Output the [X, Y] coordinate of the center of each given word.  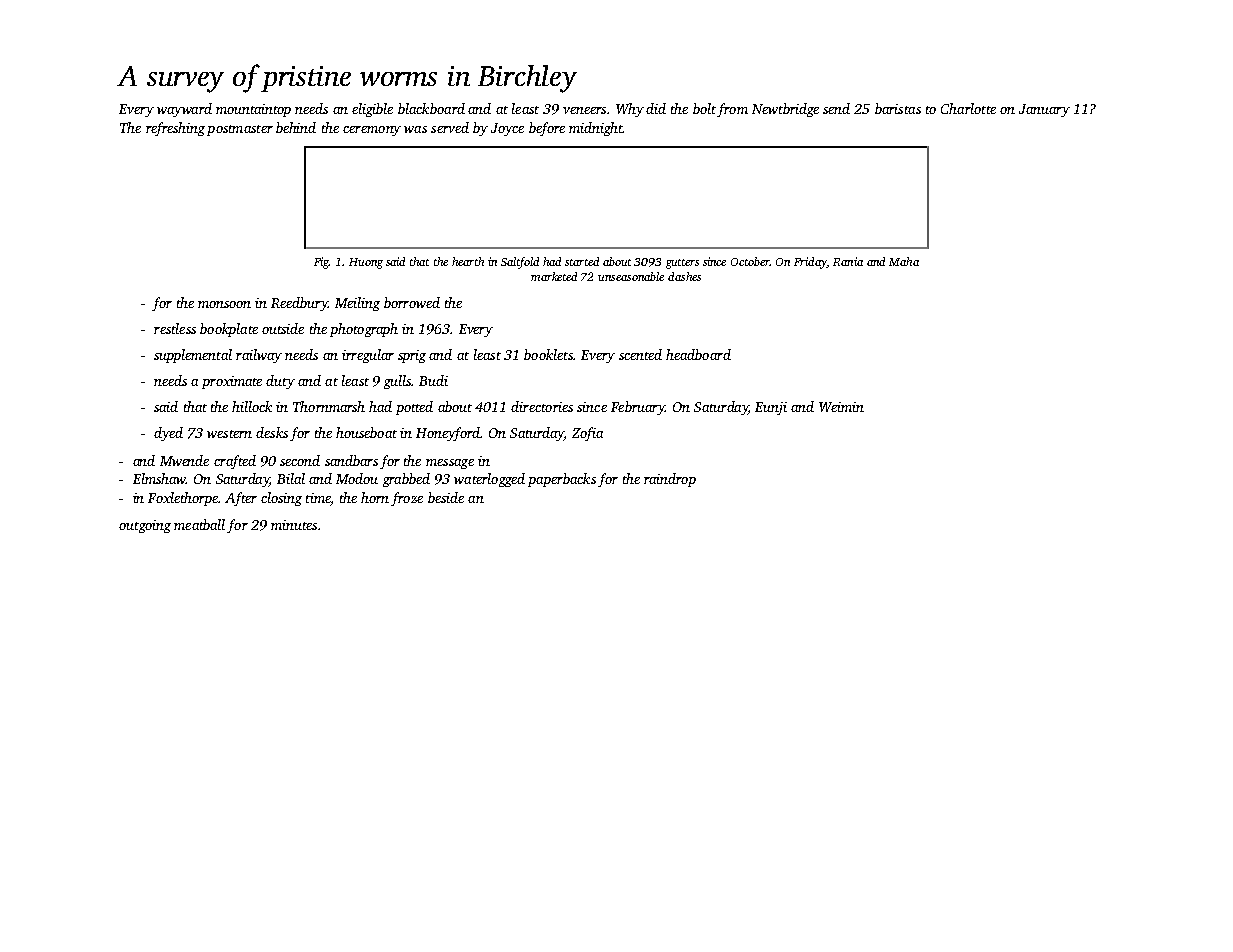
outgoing [145, 526]
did [656, 108]
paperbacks [562, 480]
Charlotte [968, 108]
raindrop [670, 480]
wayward [184, 110]
